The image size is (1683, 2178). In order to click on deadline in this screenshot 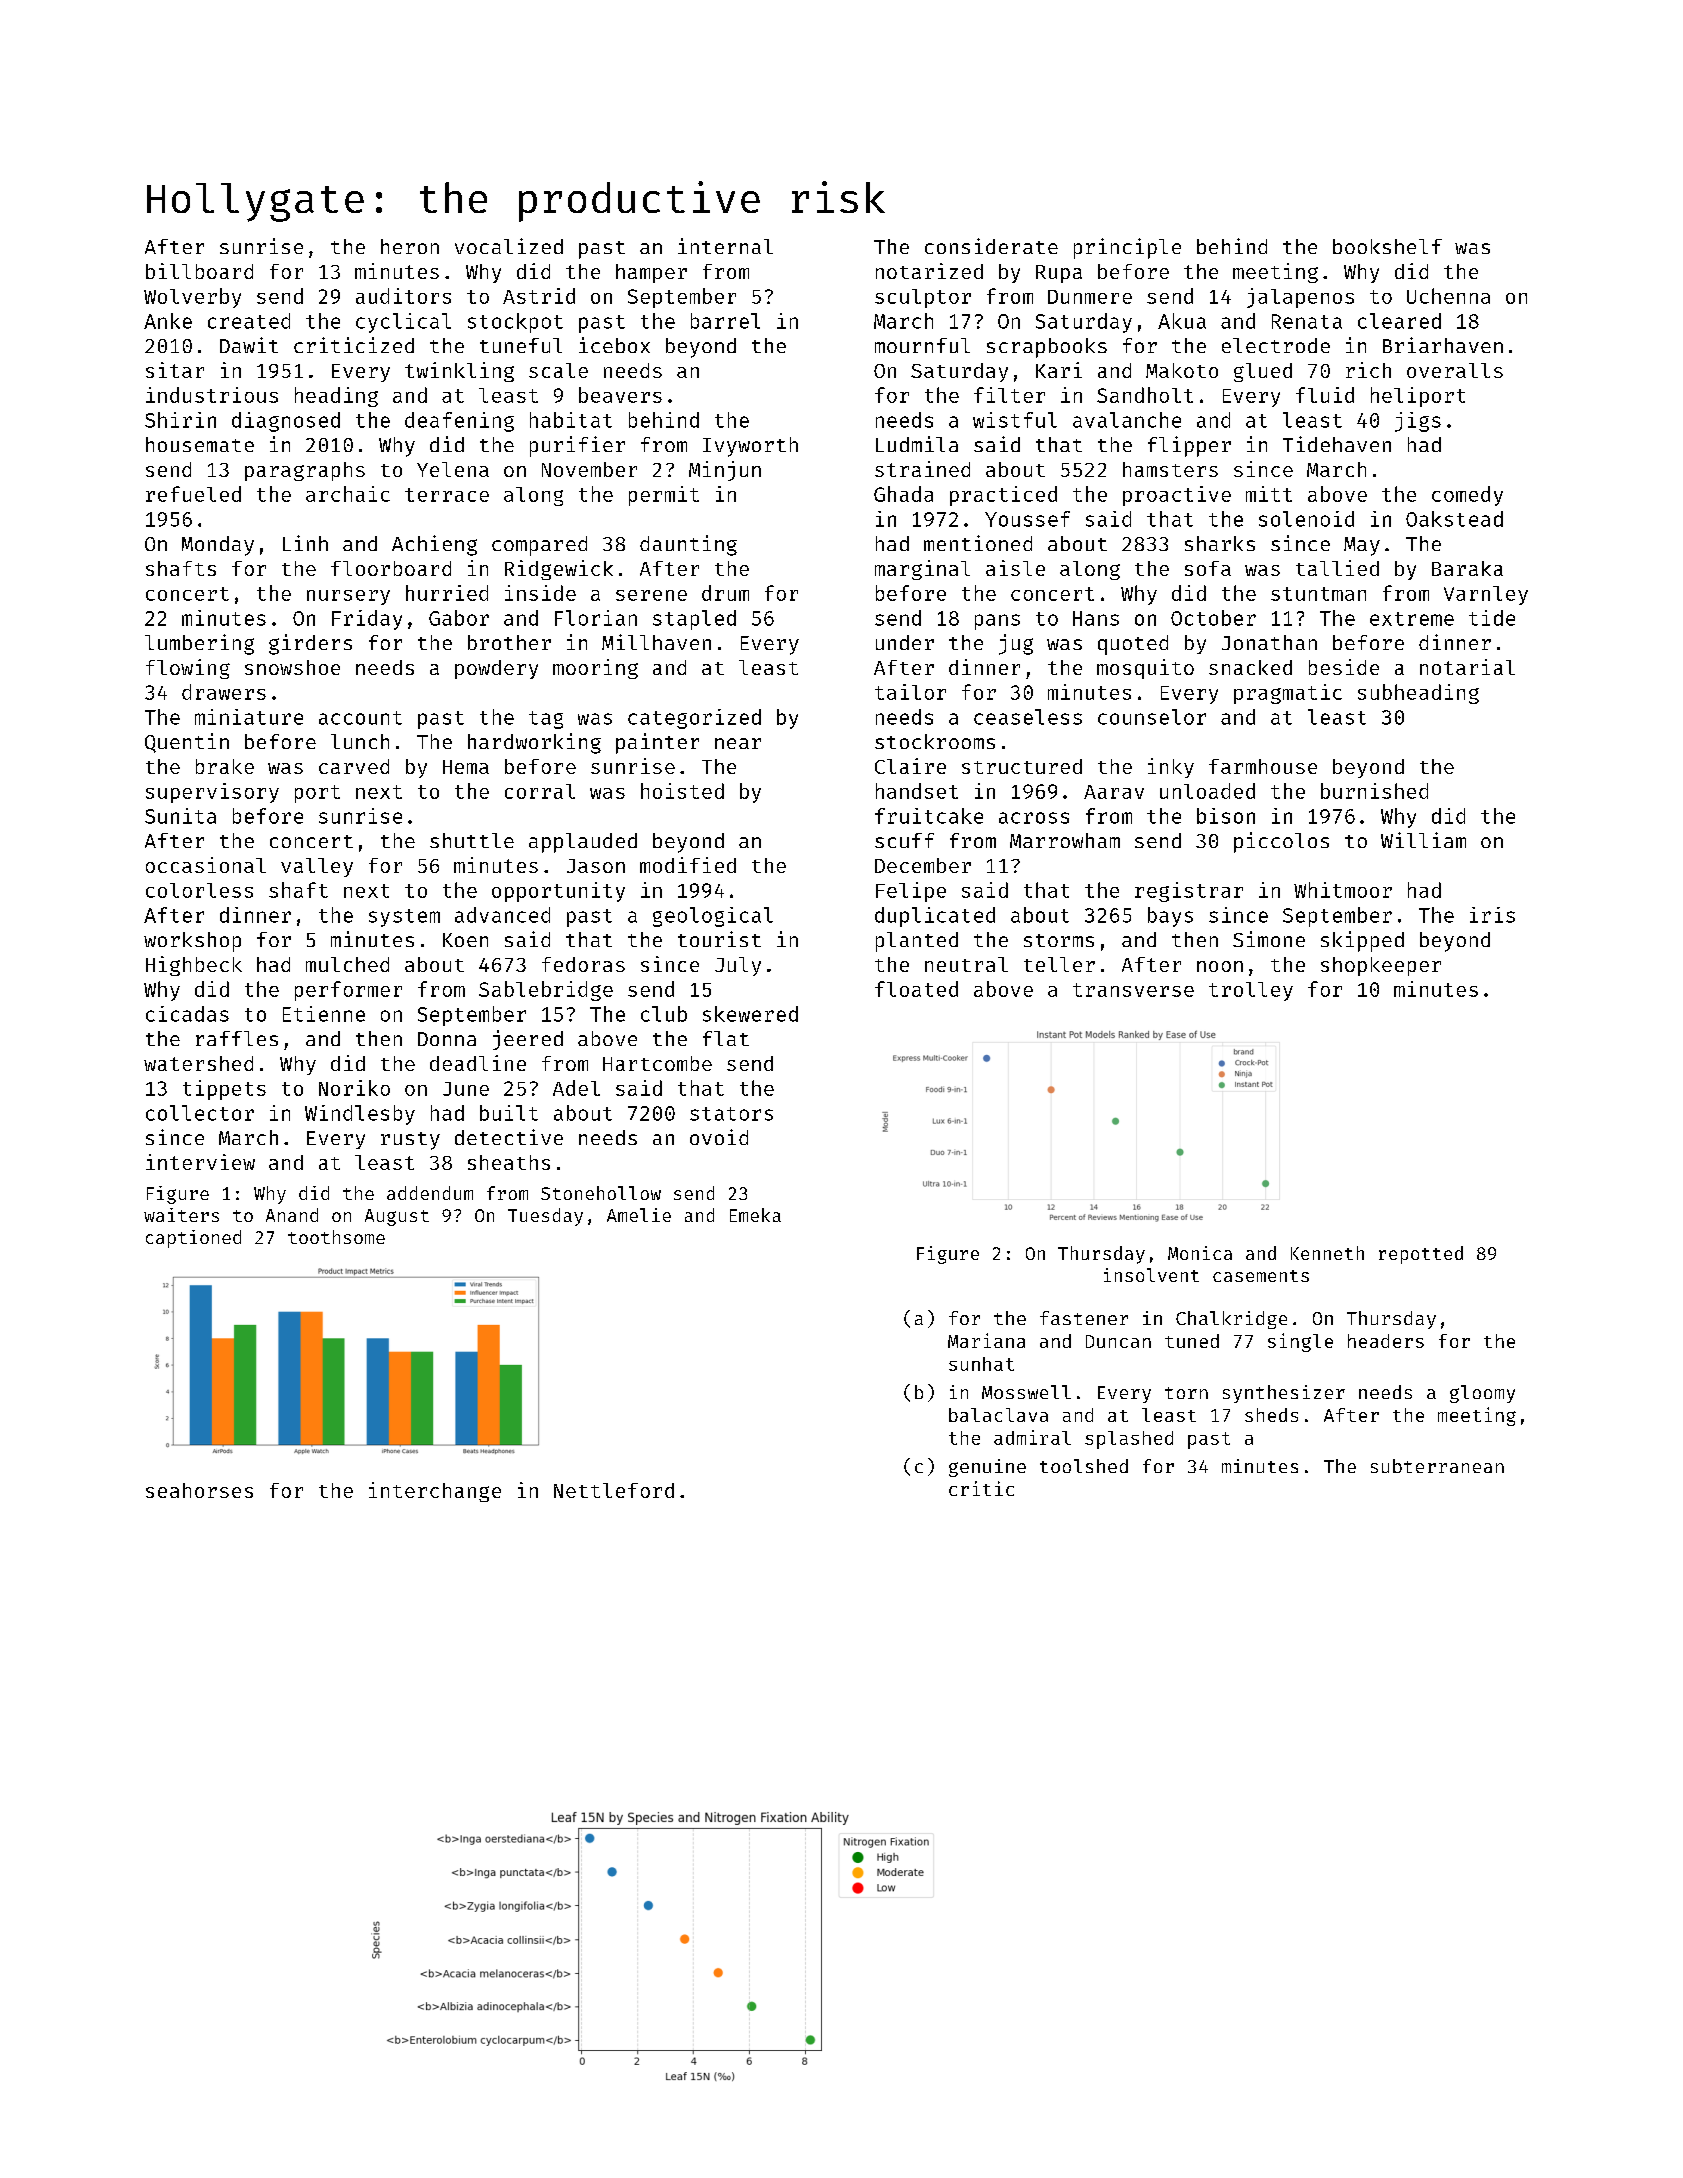, I will do `click(478, 1063)`.
